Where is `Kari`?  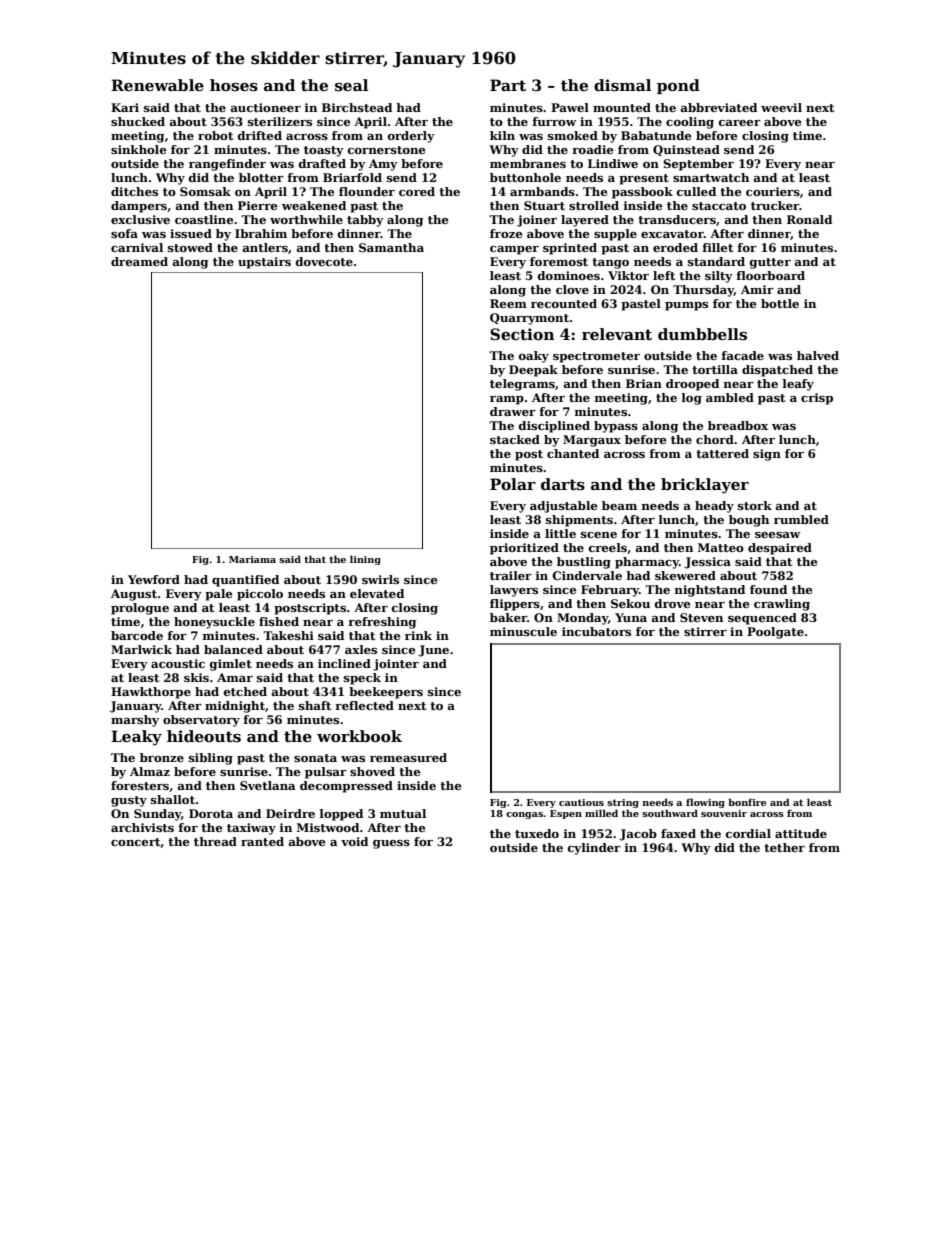 Kari is located at coordinates (125, 107).
